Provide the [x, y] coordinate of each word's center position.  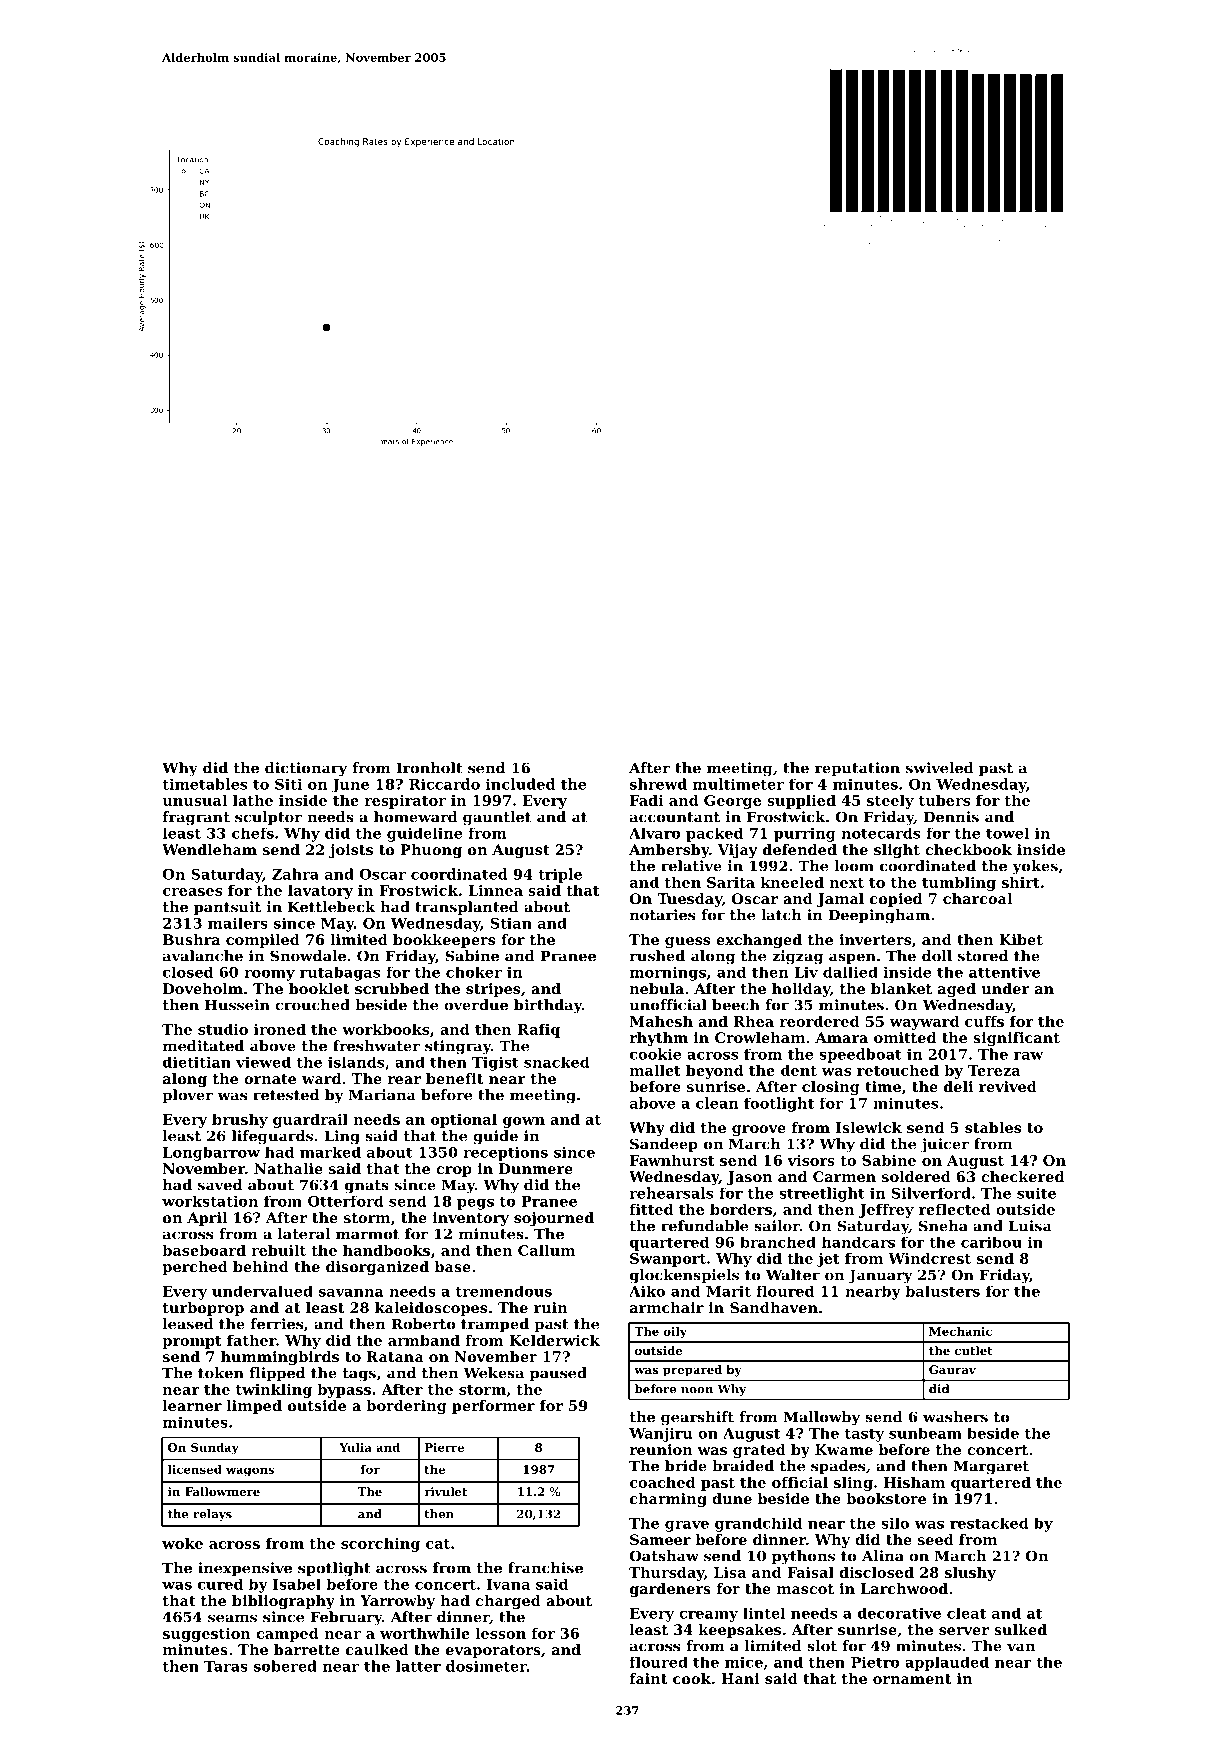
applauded [947, 1664]
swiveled [940, 768]
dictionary [306, 769]
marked [330, 1152]
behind [261, 1266]
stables [993, 1127]
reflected [955, 1209]
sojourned [554, 1219]
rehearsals [671, 1193]
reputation [857, 769]
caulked [377, 1649]
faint [648, 1678]
